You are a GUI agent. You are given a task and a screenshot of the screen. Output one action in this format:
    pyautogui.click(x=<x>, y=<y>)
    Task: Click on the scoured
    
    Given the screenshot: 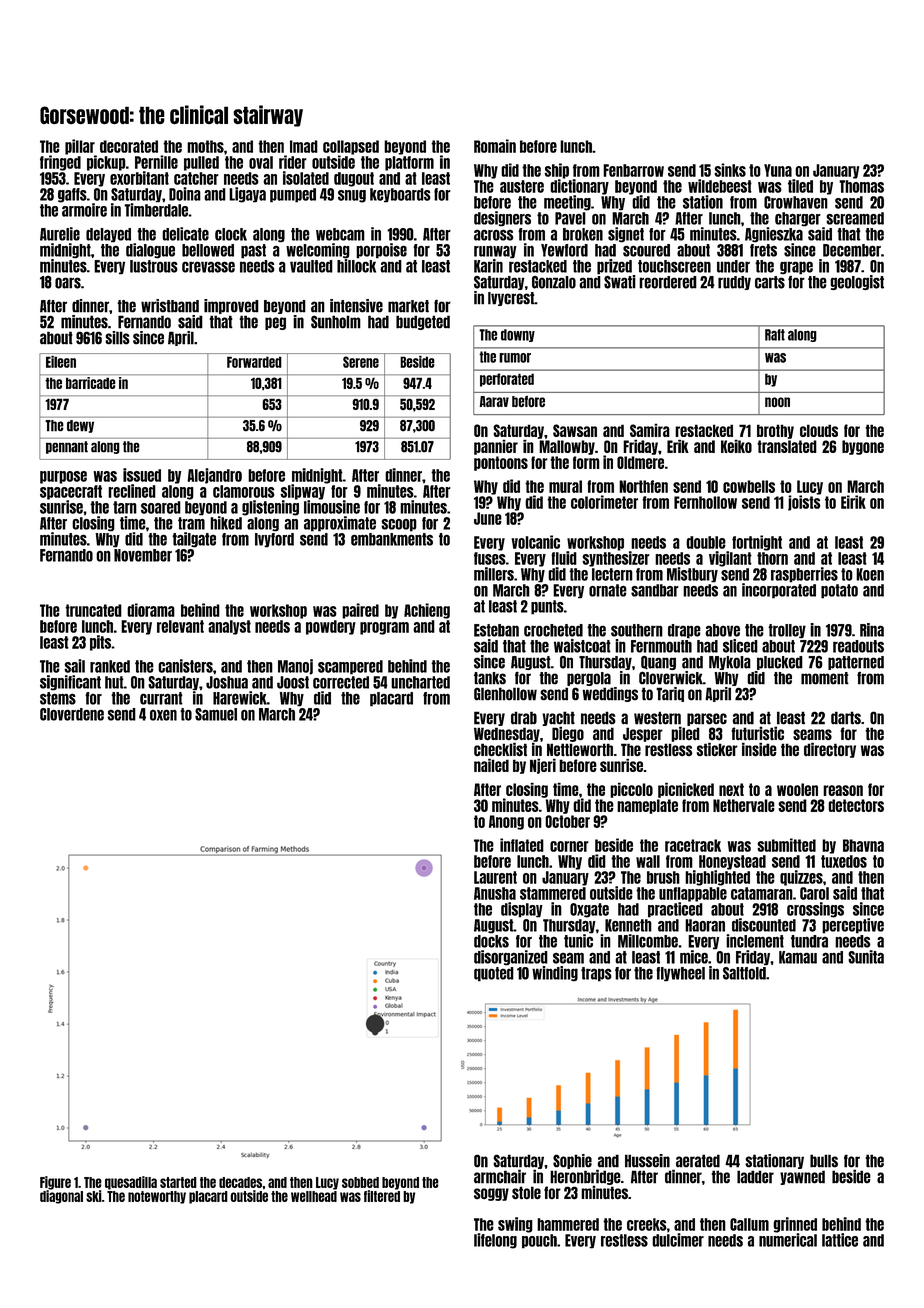 What is the action you would take?
    pyautogui.click(x=646, y=250)
